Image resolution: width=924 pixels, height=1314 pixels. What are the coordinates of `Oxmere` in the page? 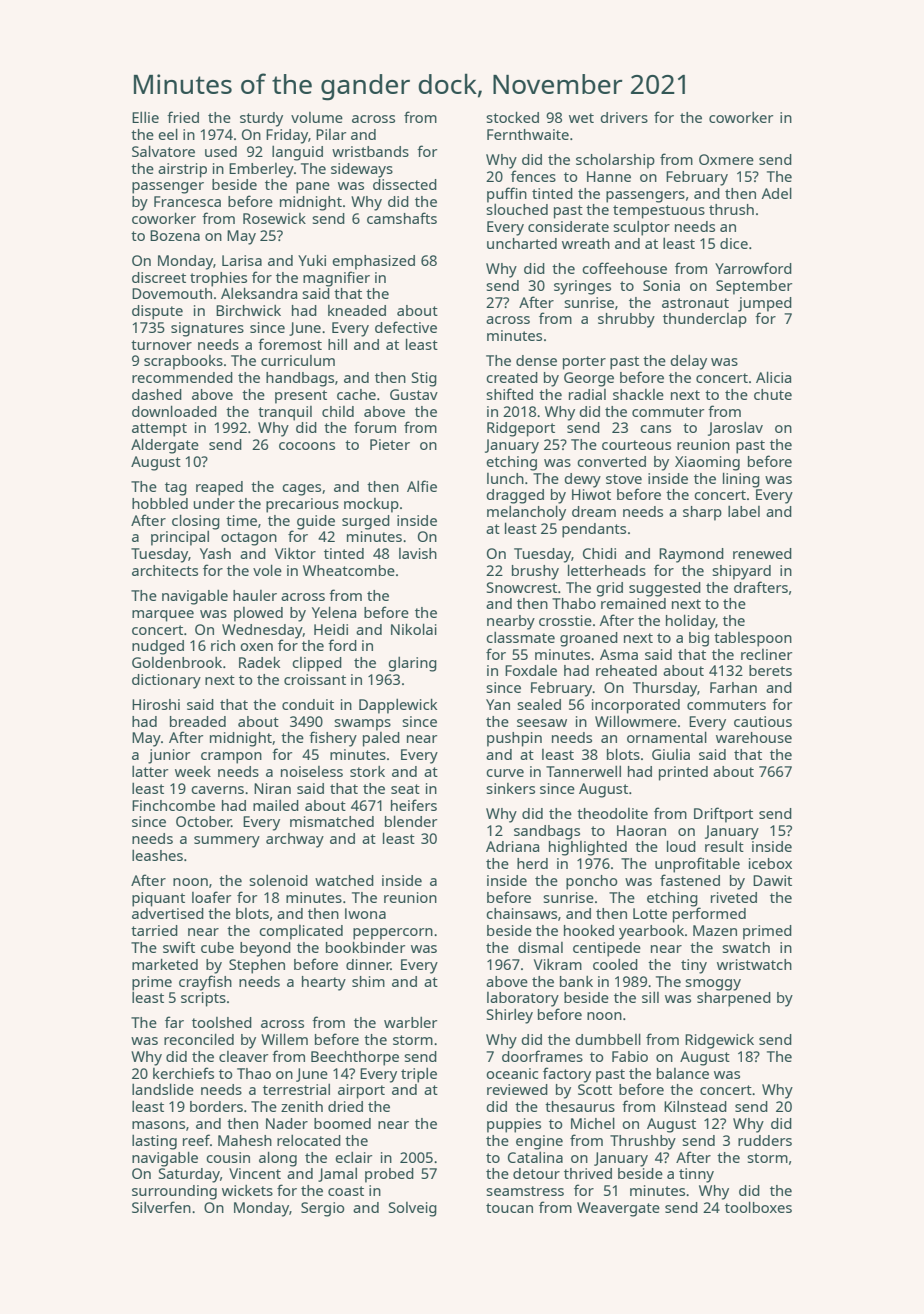 It's located at (726, 159).
